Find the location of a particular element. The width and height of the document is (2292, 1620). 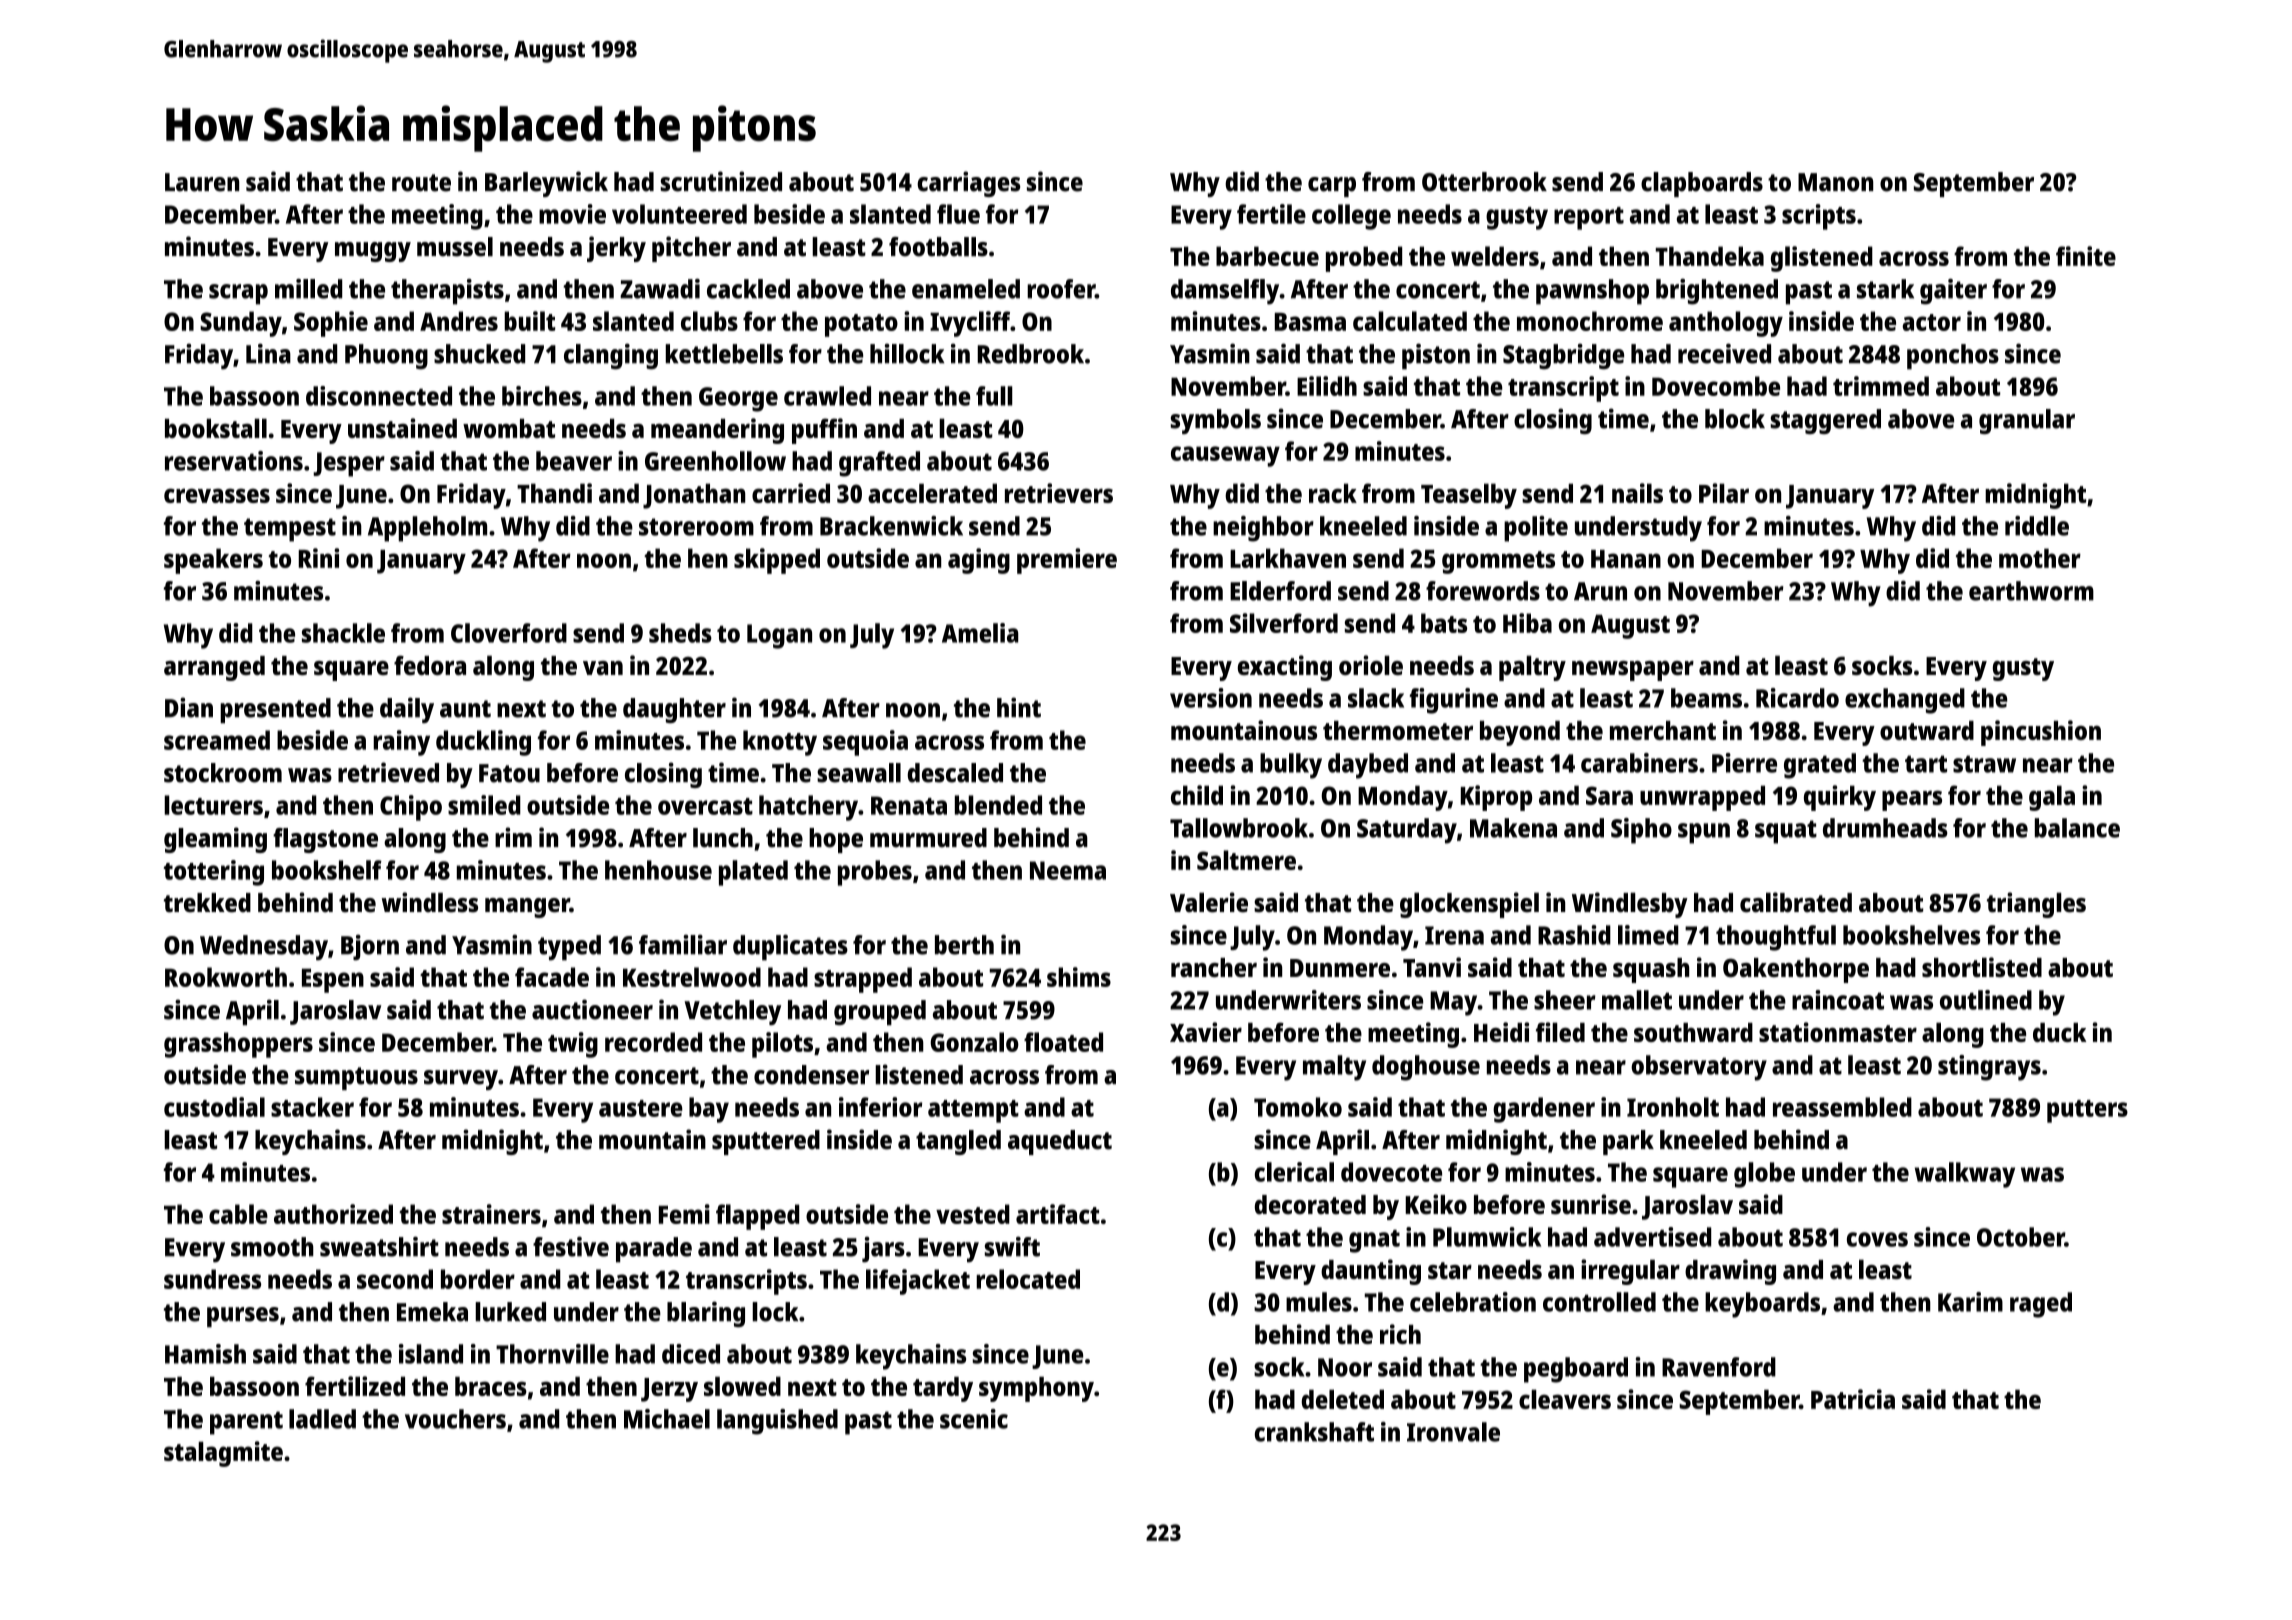

keyboards is located at coordinates (1762, 1305).
